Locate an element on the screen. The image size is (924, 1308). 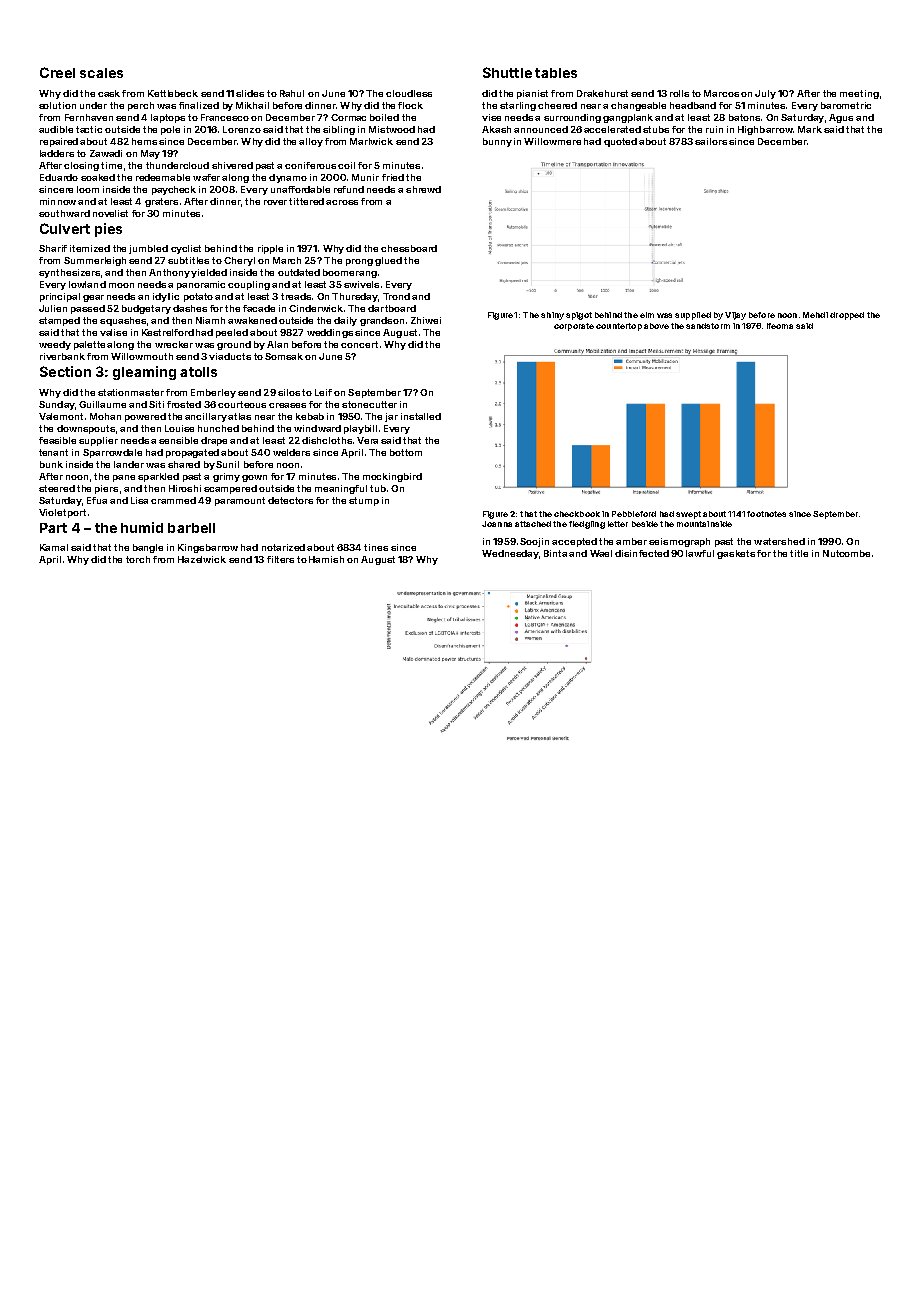
Kingsbarrow is located at coordinates (208, 548).
